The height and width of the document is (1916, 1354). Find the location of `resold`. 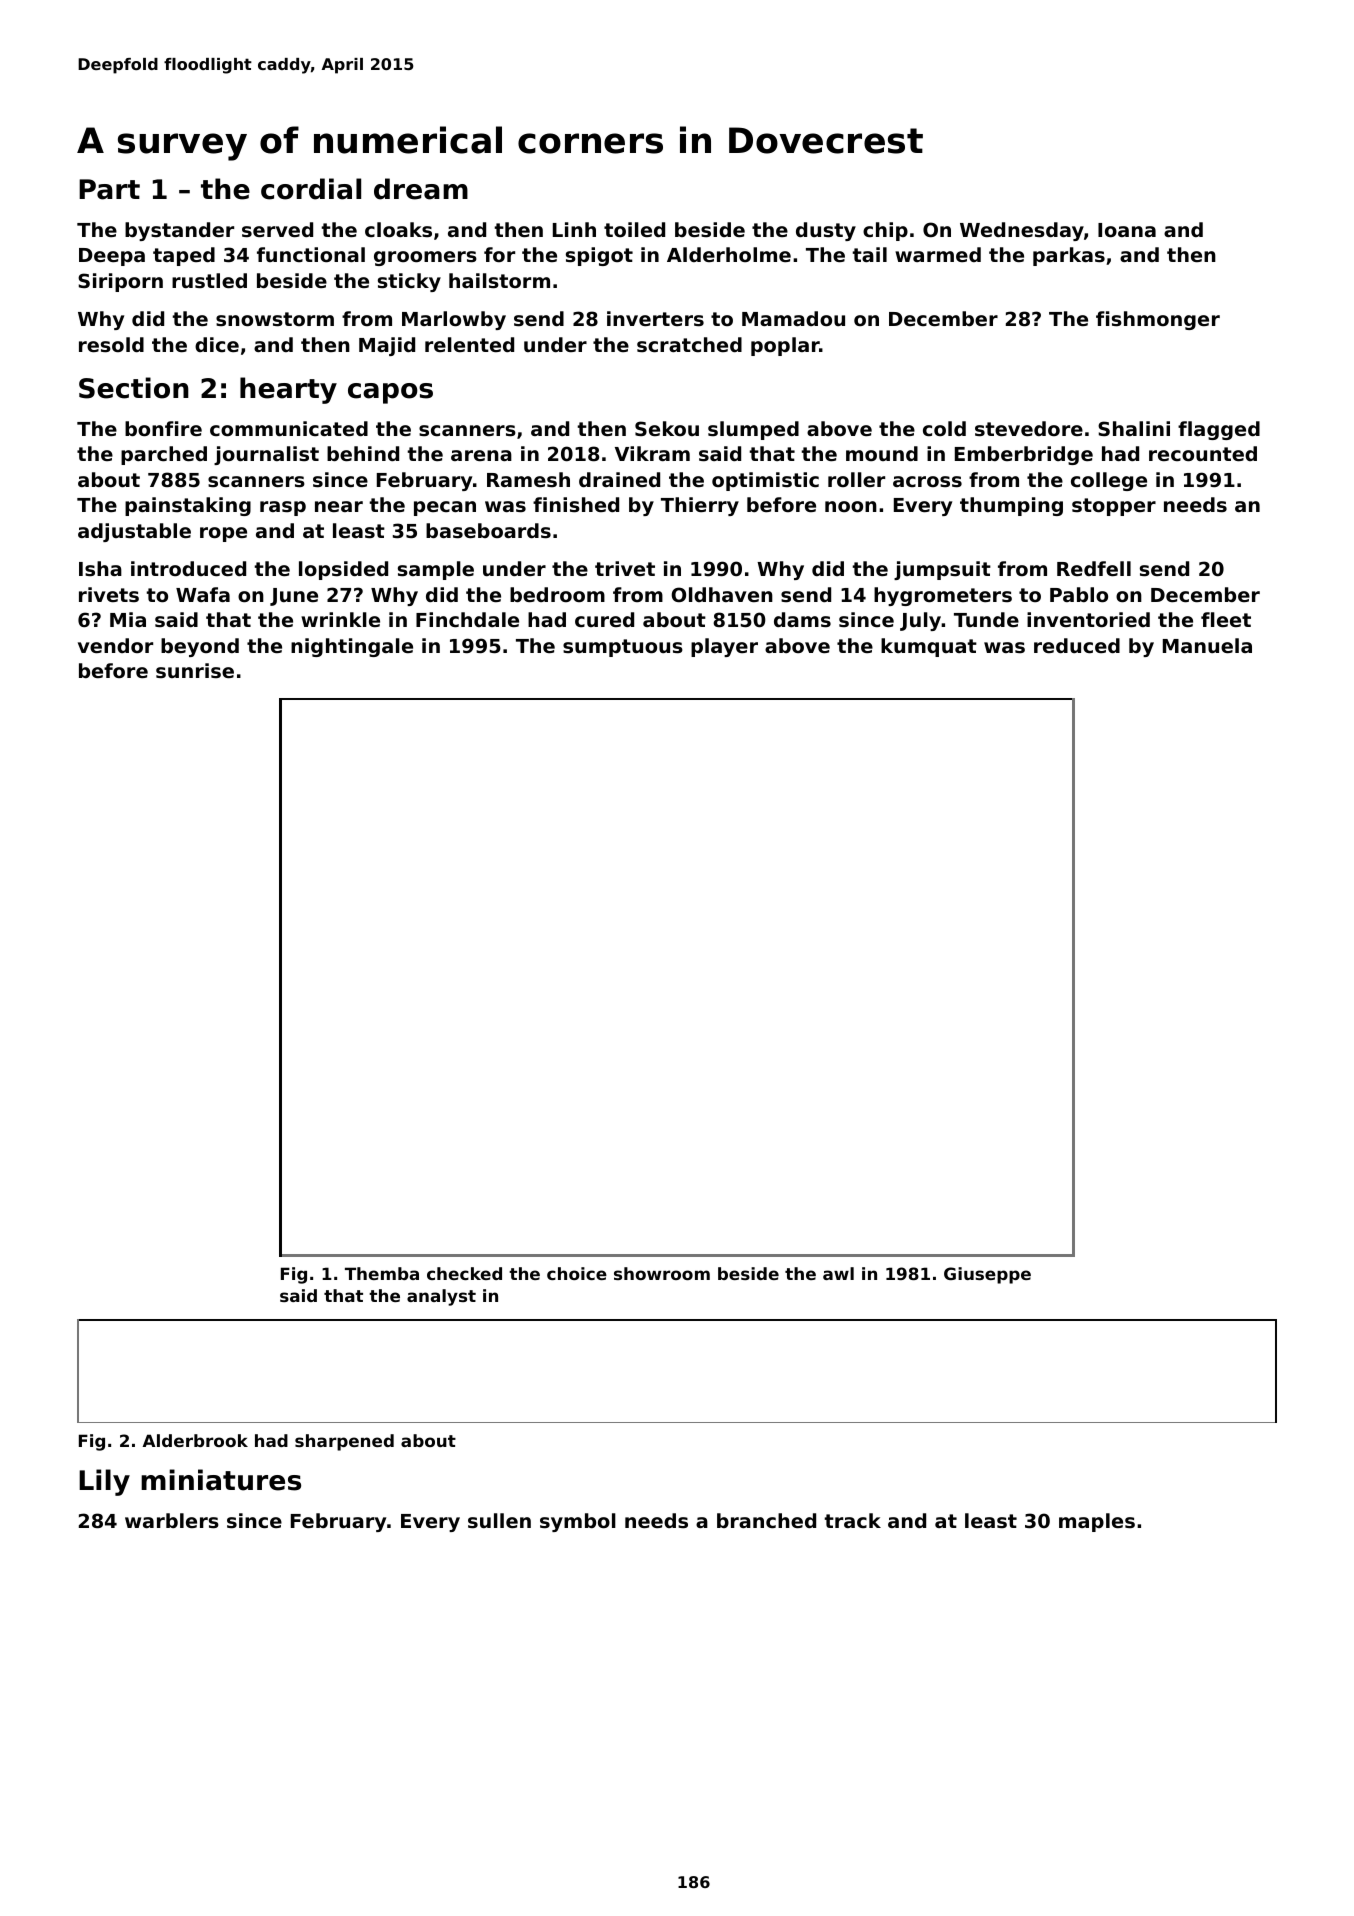

resold is located at coordinates (111, 345).
